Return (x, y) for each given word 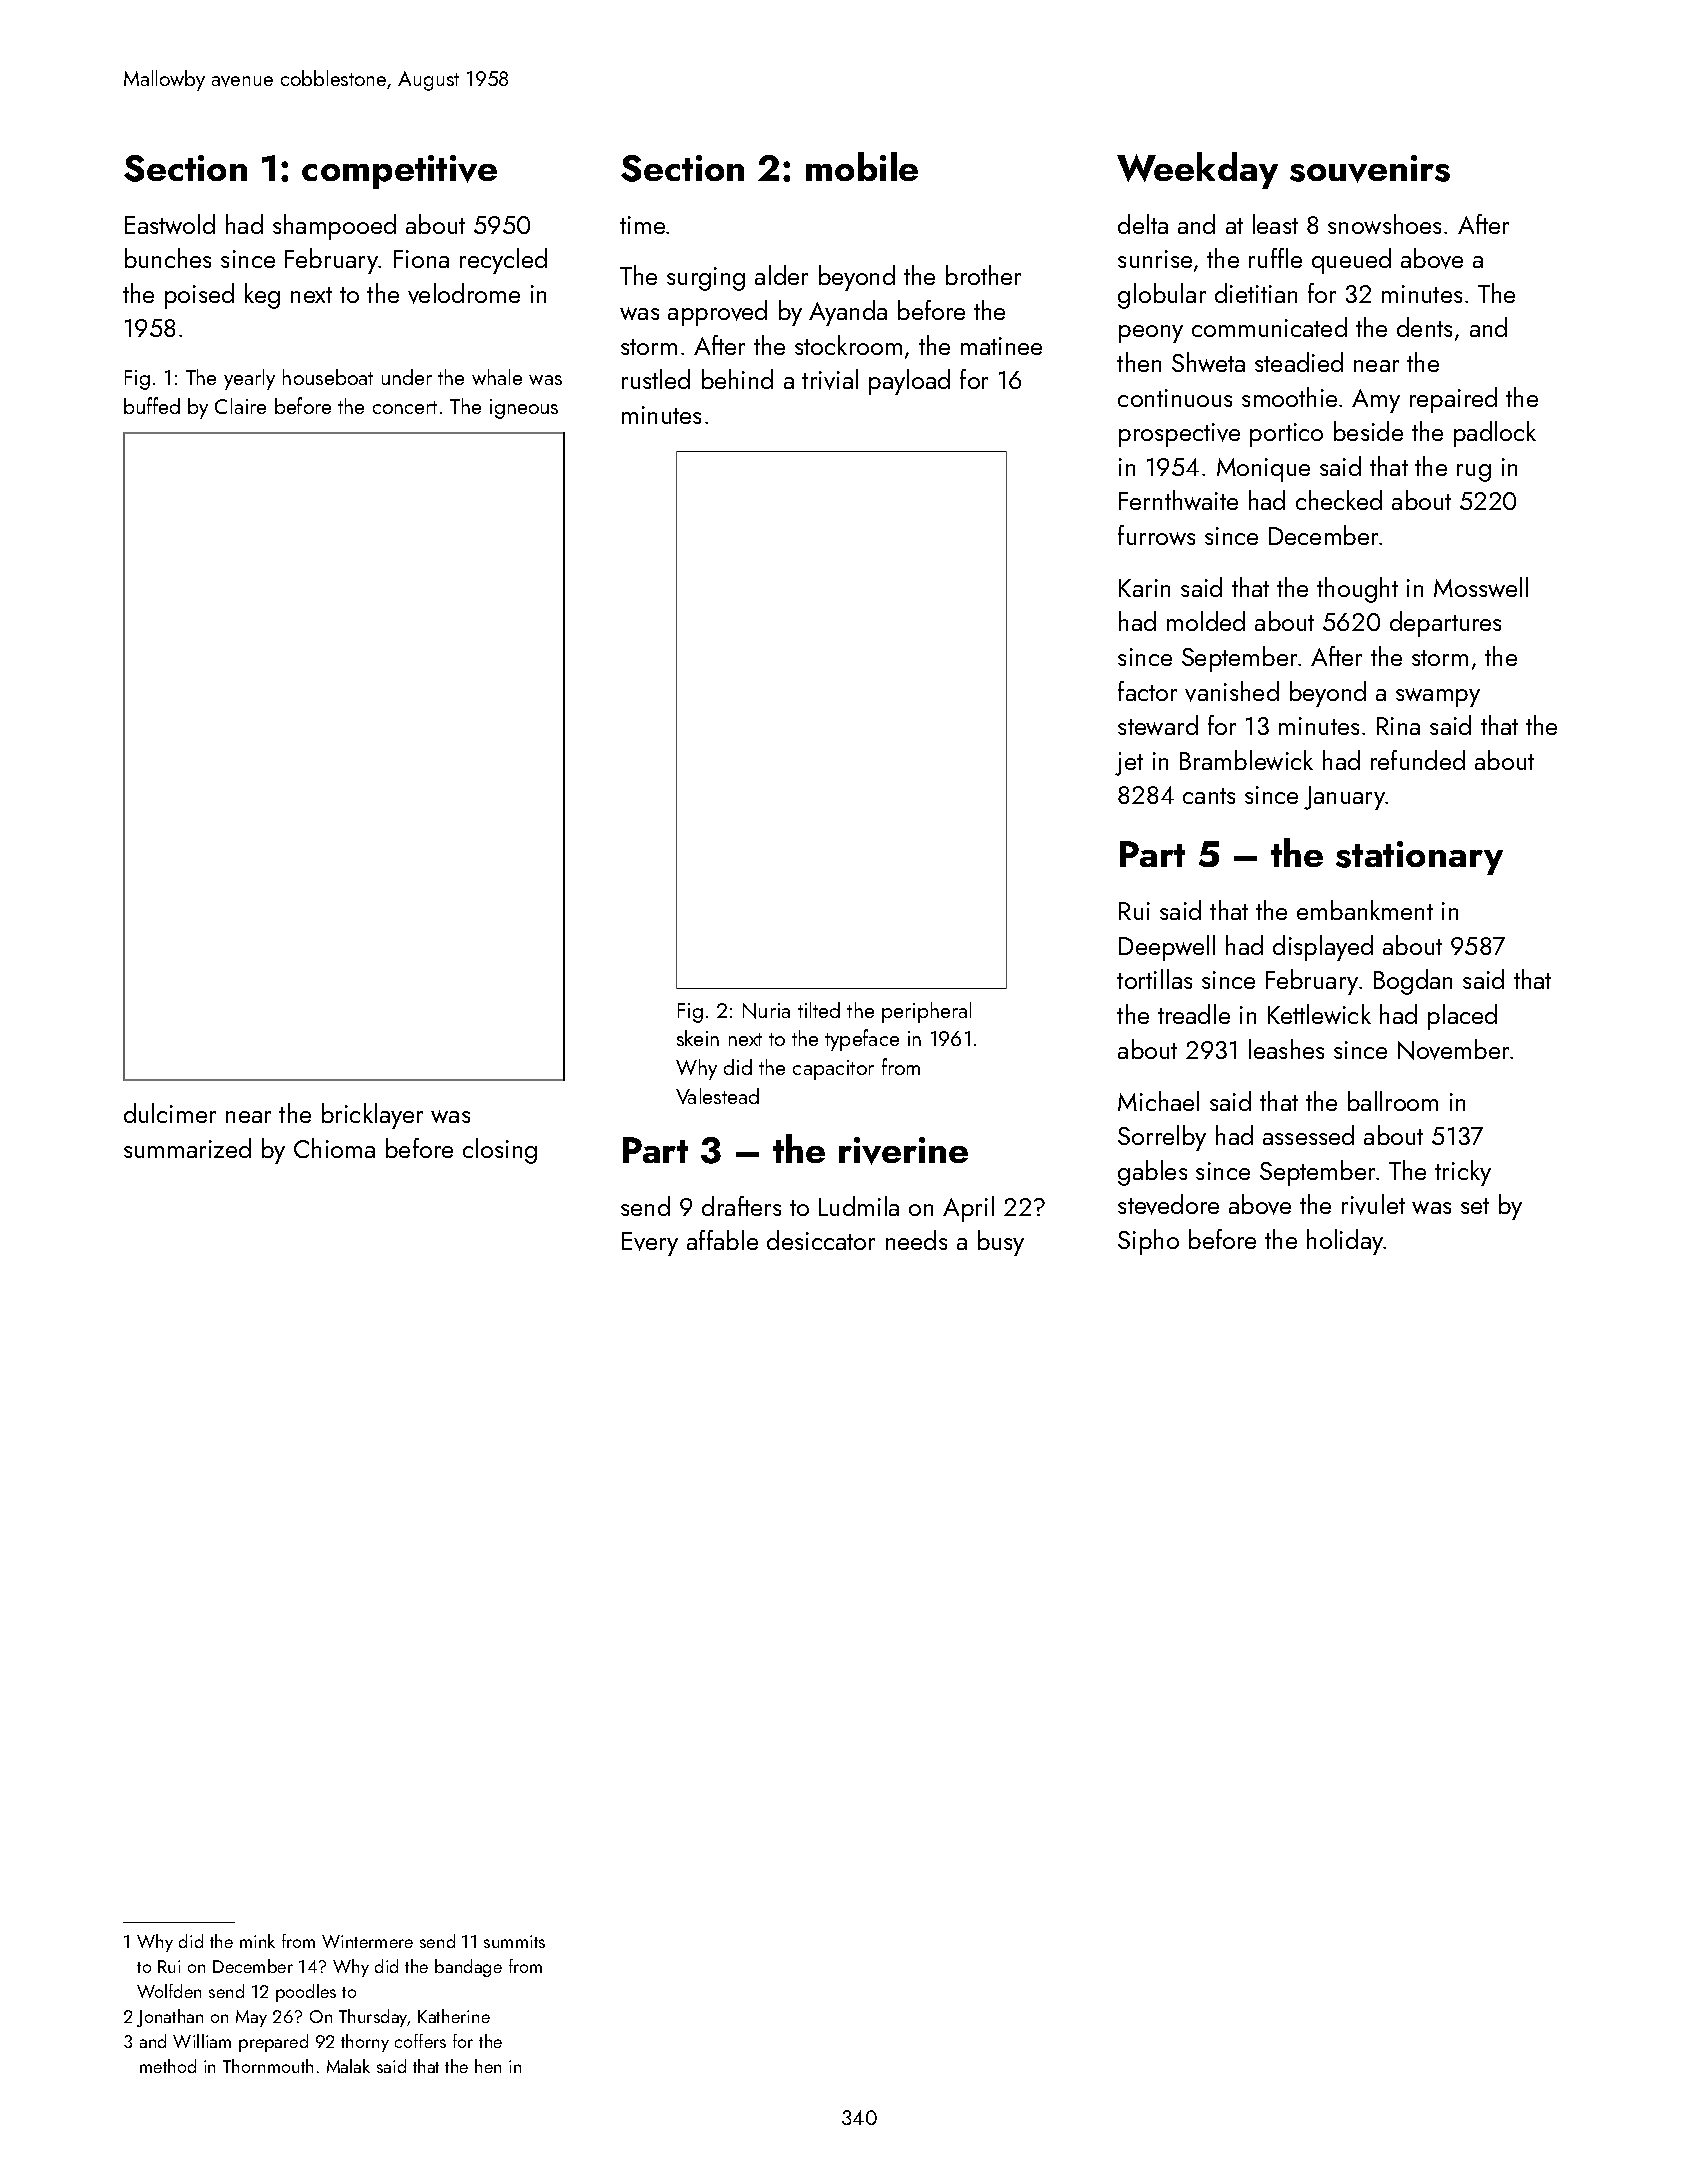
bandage (468, 1968)
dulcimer (170, 1113)
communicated (1269, 327)
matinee (1001, 346)
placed (1462, 1017)
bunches (168, 258)
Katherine (454, 2016)
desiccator (821, 1240)
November (1453, 1049)
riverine (903, 1151)
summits (514, 1941)
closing (500, 1151)
